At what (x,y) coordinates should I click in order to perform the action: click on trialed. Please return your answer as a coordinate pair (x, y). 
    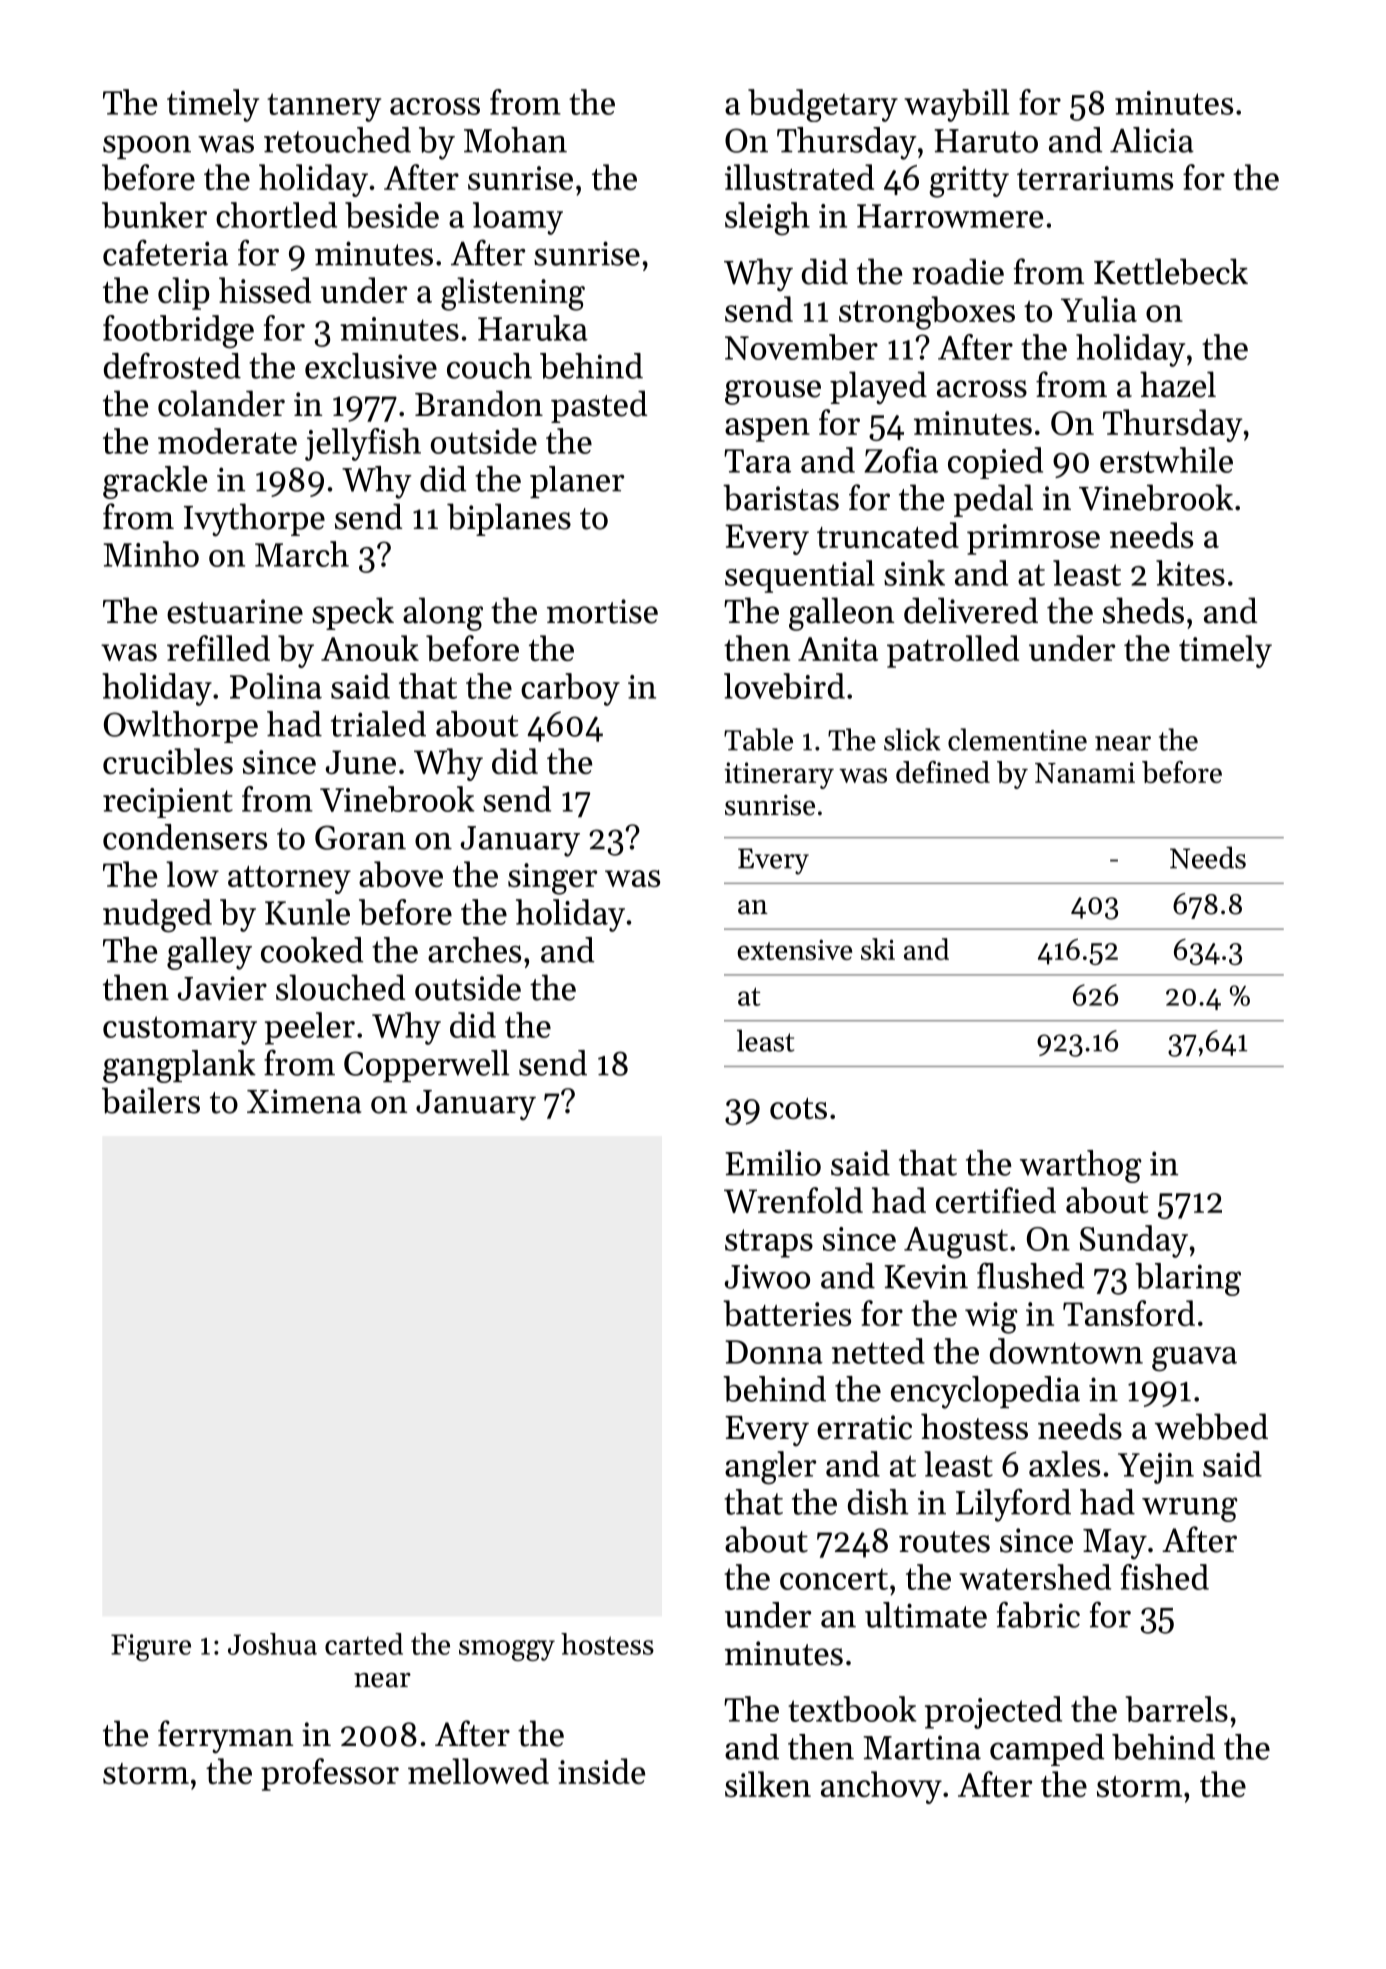
    Looking at the image, I should click on (378, 724).
